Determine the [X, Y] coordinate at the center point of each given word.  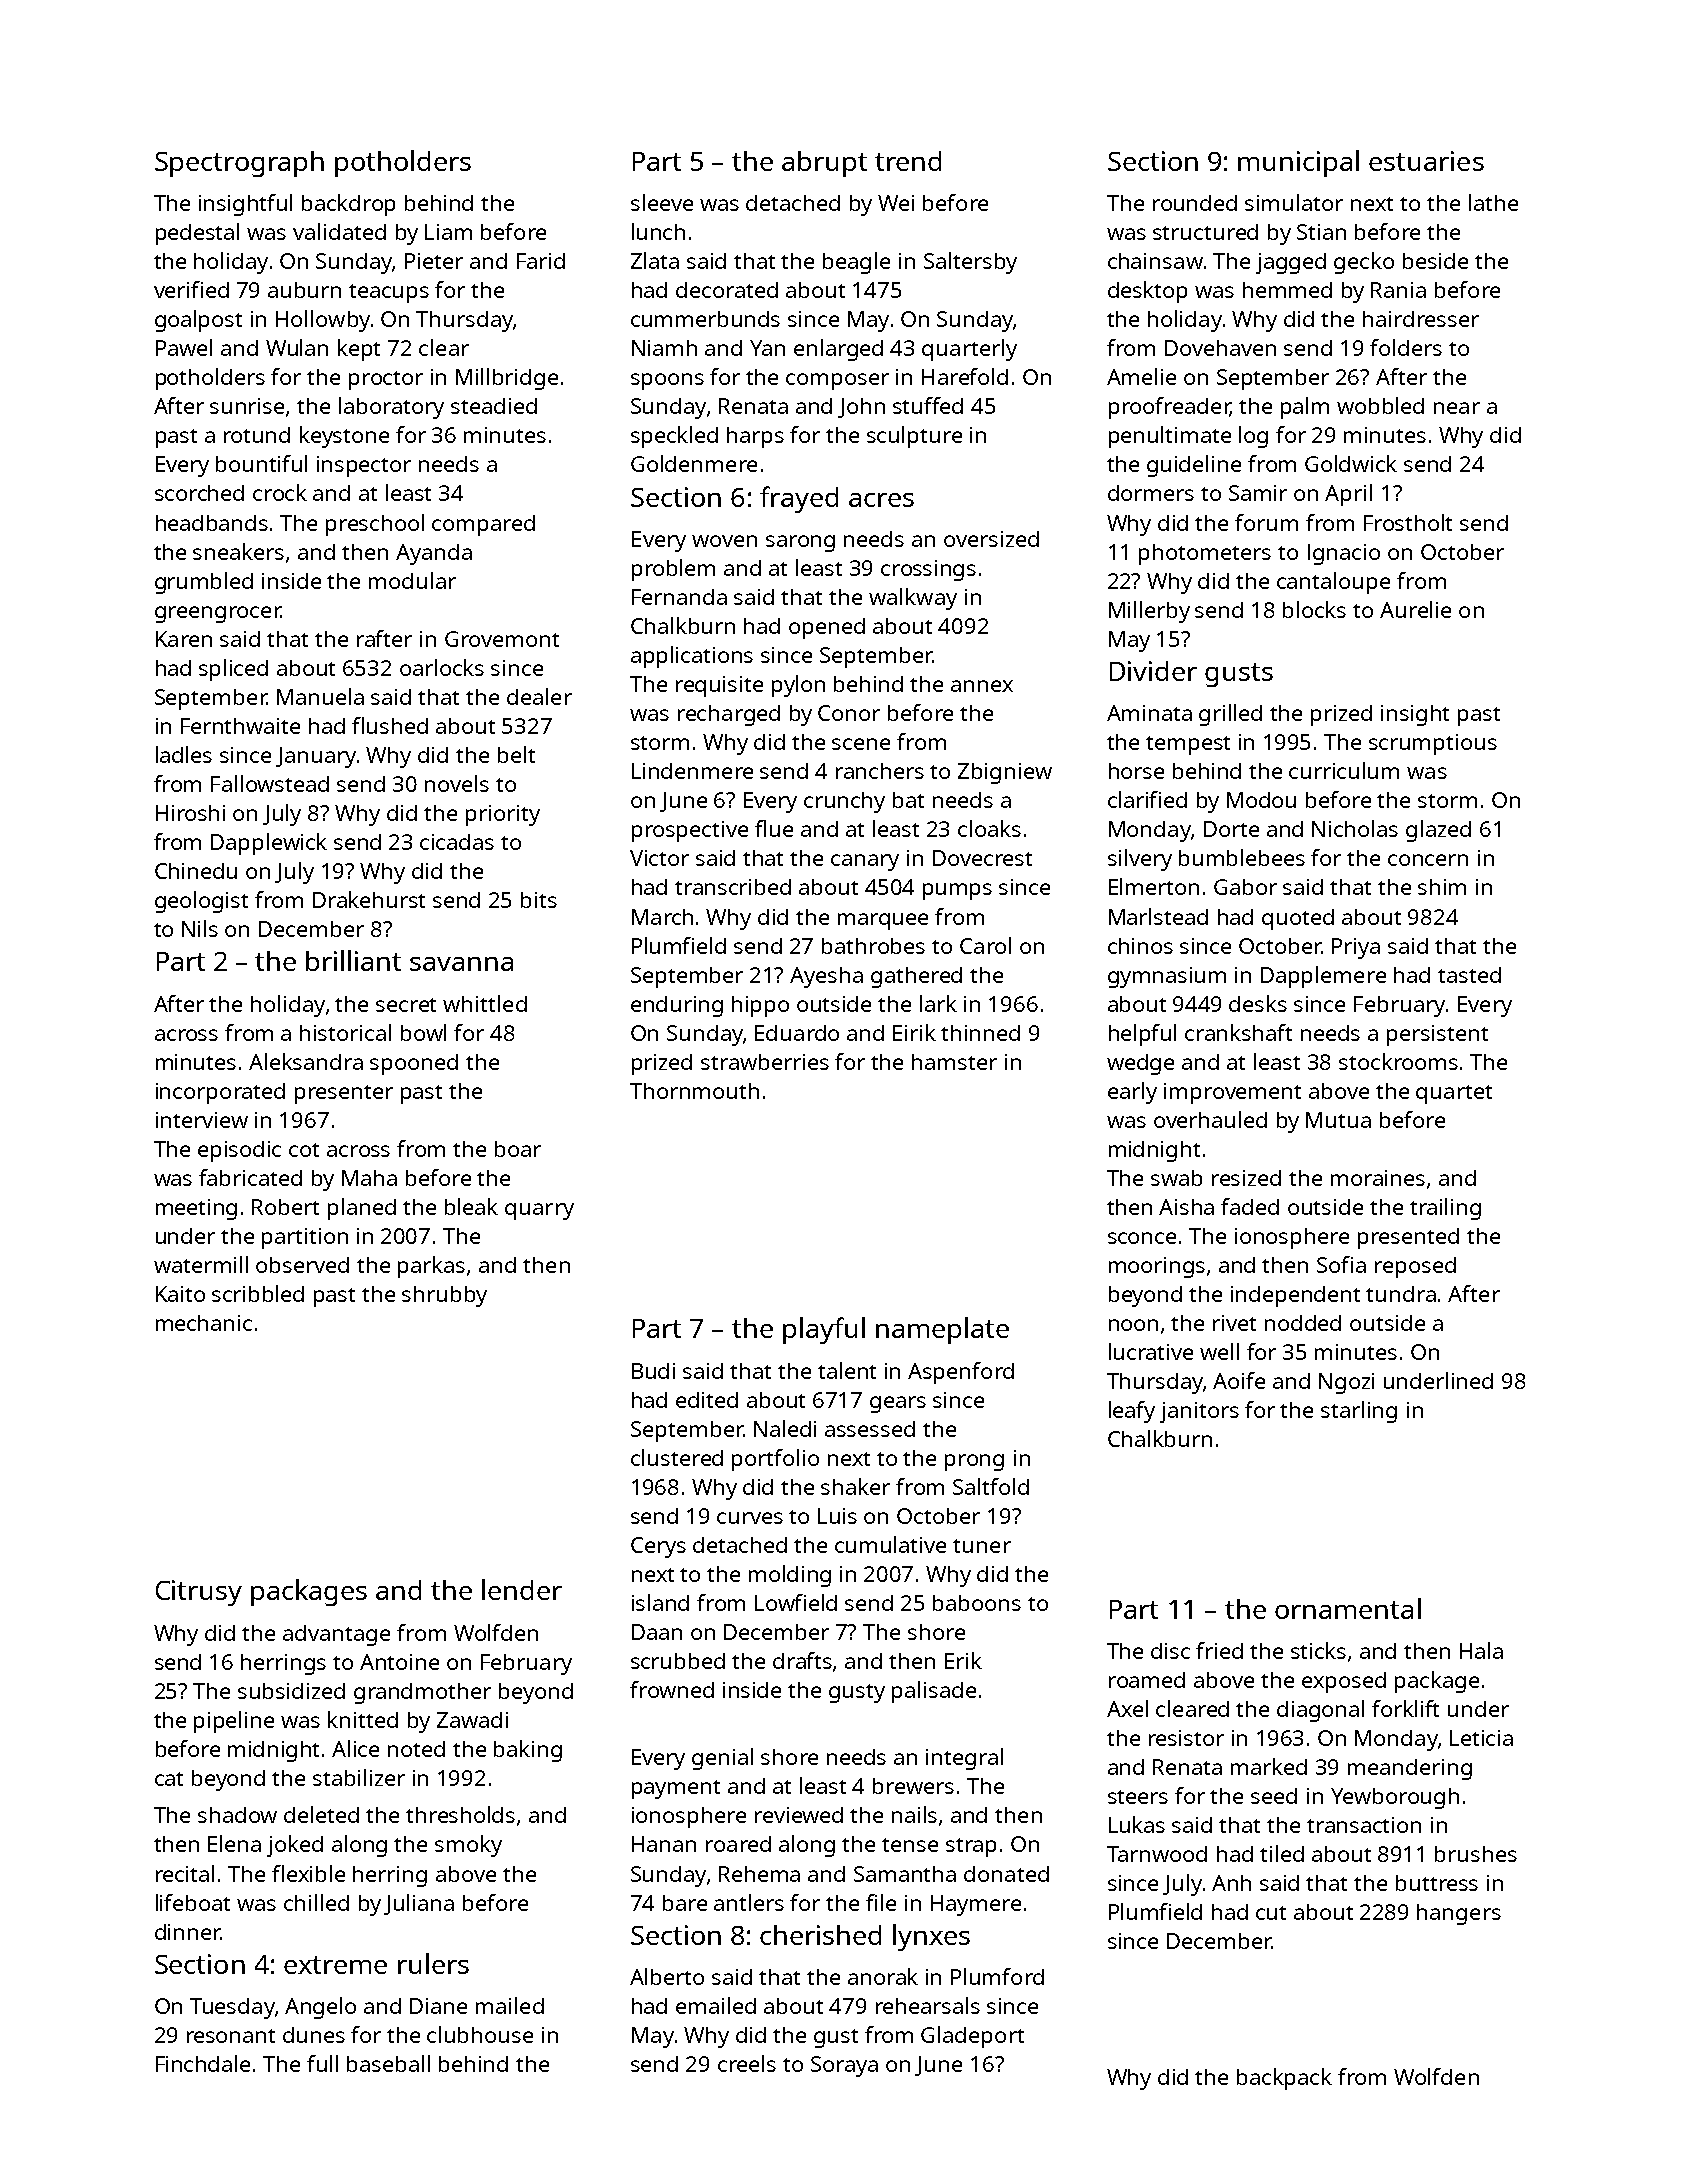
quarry [539, 1211]
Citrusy [199, 1593]
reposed [1415, 1267]
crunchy [844, 802]
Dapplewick [269, 844]
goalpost [198, 321]
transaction [1364, 1825]
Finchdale [203, 2063]
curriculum [1344, 770]
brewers [913, 1786]
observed [302, 1265]
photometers [1205, 554]
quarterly [969, 350]
